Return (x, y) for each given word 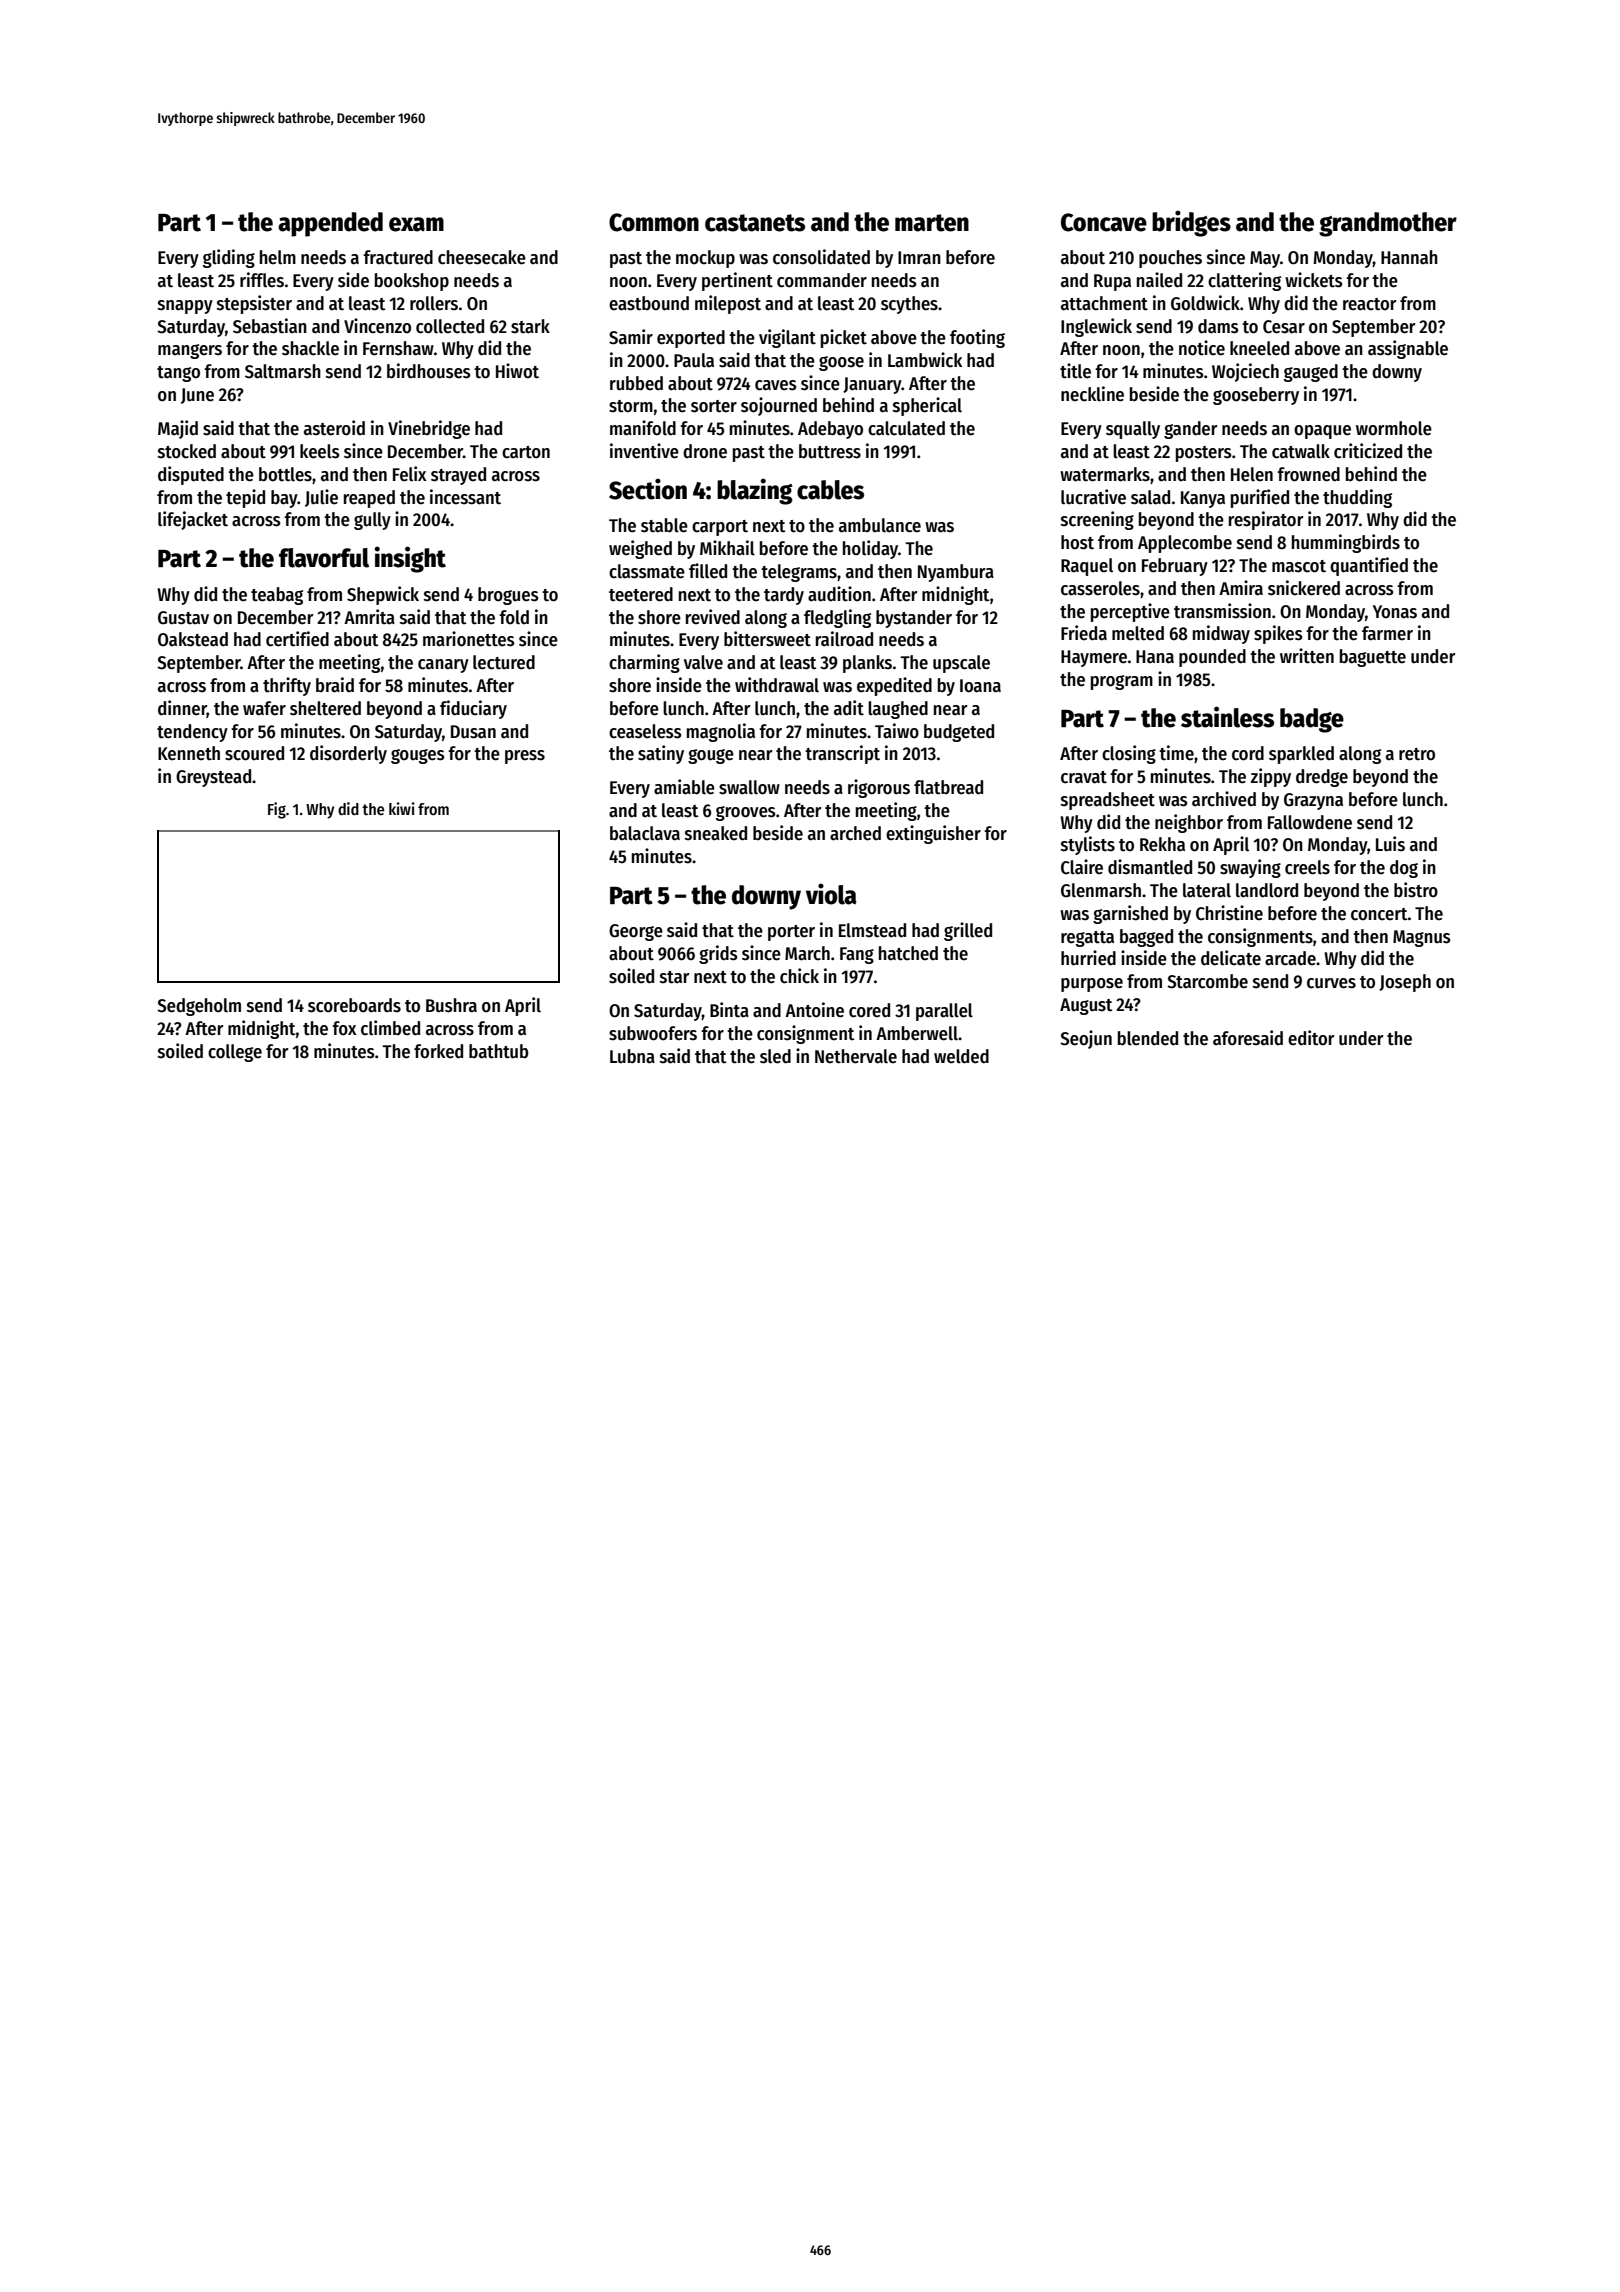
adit (849, 708)
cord (1248, 753)
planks (867, 664)
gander (1191, 430)
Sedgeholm (199, 1007)
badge (1312, 720)
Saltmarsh (283, 371)
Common (654, 222)
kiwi (402, 808)
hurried (1088, 958)
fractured (398, 257)
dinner (182, 709)
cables (830, 490)
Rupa (1112, 282)
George (636, 932)
